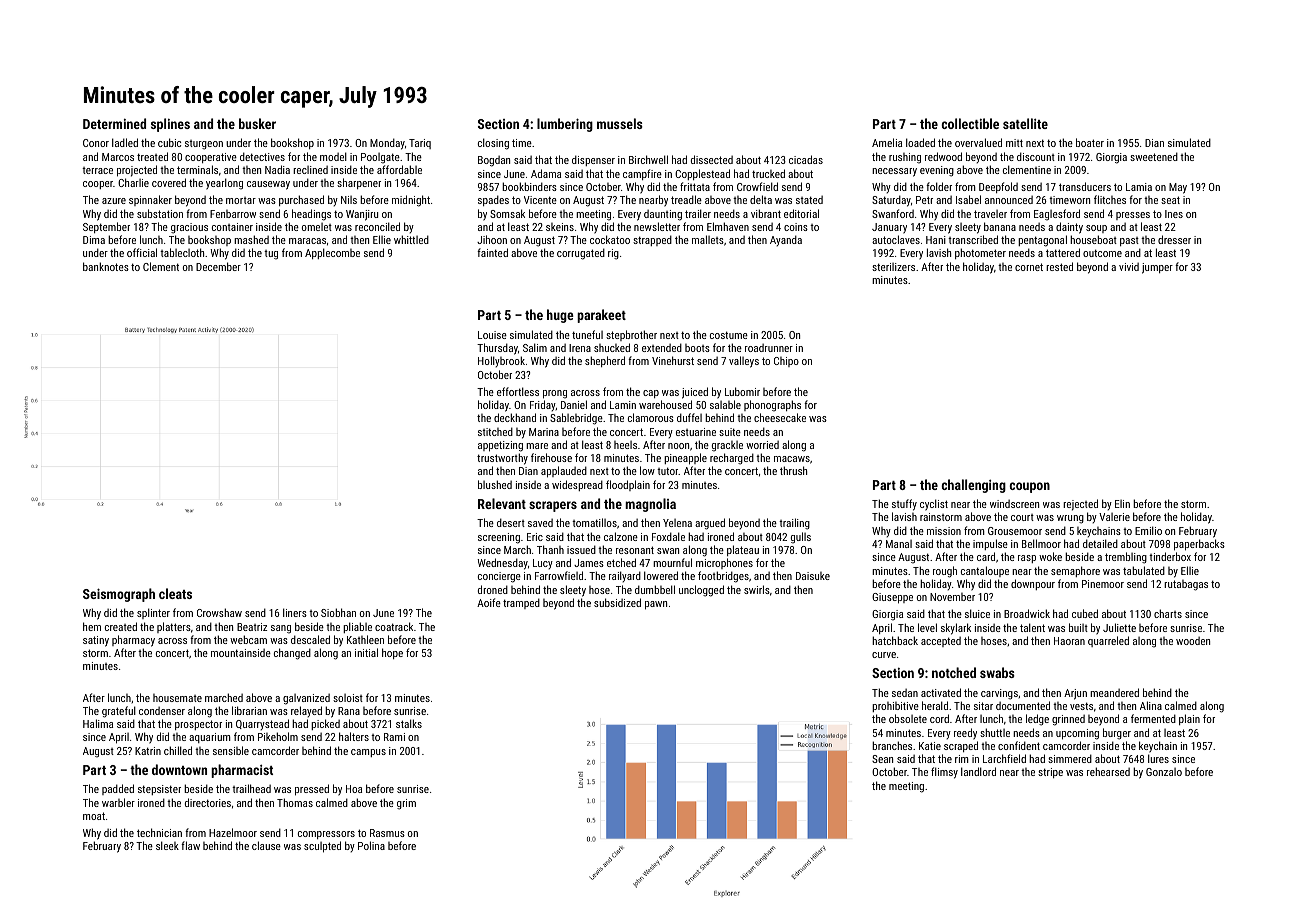 Image resolution: width=1308 pixels, height=924 pixels. What do you see at coordinates (648, 159) in the screenshot?
I see `Birchwell` at bounding box center [648, 159].
